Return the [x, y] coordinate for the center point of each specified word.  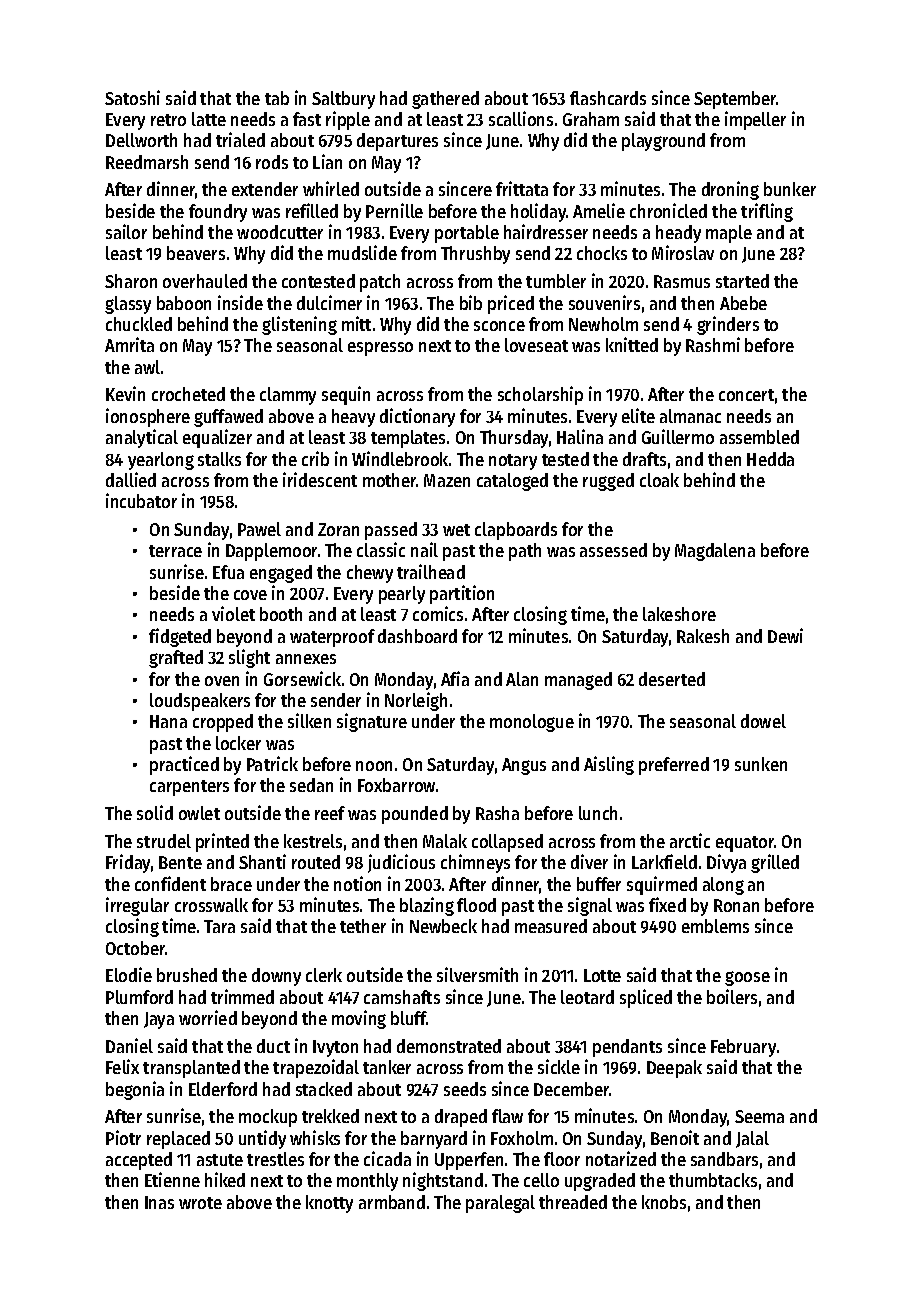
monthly [367, 1182]
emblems [715, 926]
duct [273, 1046]
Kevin [125, 393]
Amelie [599, 210]
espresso [380, 349]
